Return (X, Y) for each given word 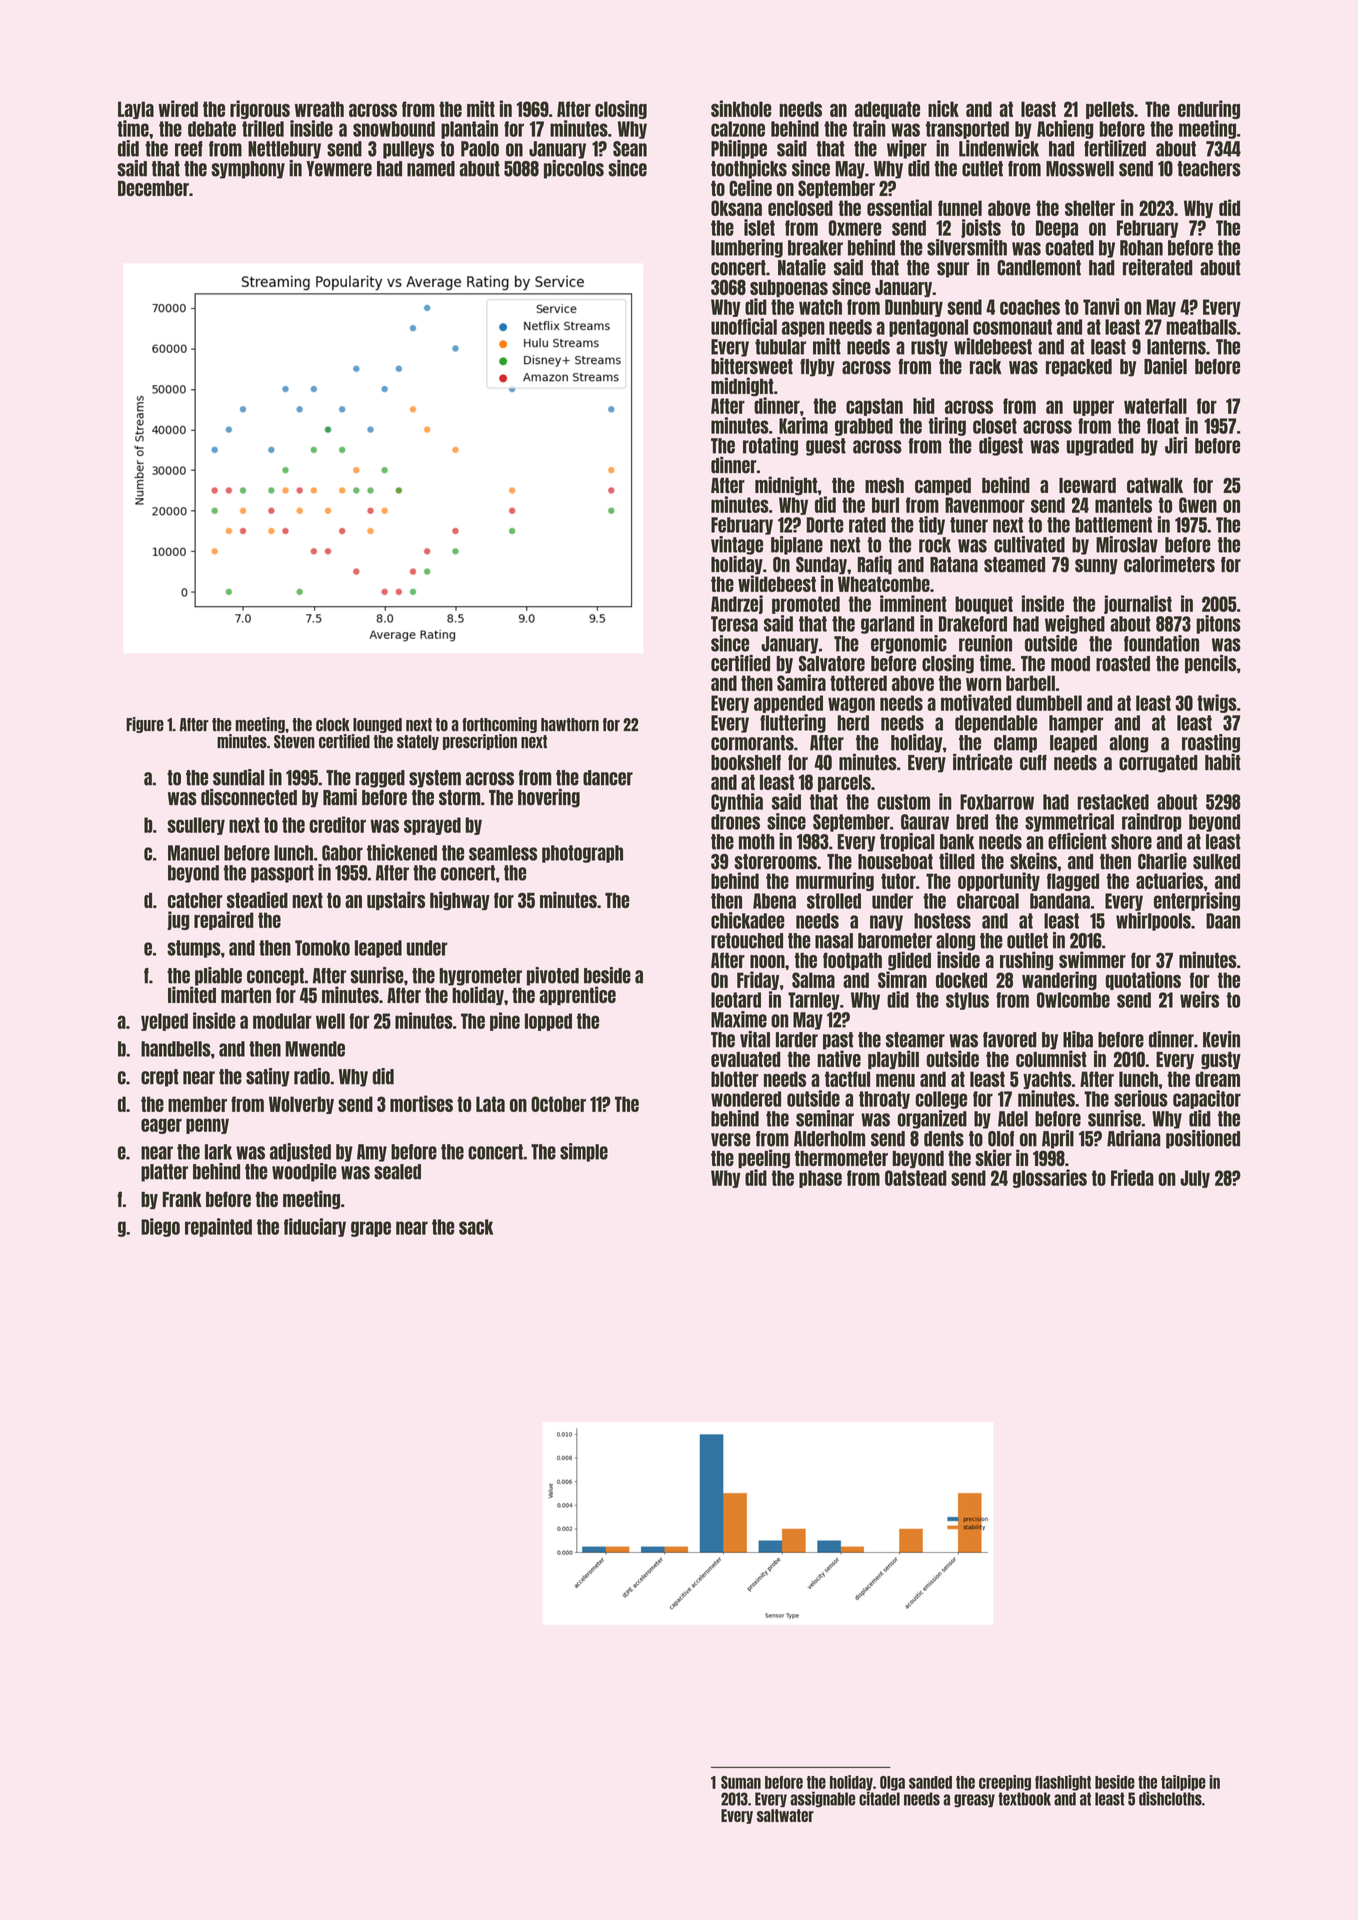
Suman (741, 1782)
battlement (1113, 525)
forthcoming (499, 725)
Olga (892, 1783)
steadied (257, 899)
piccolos (574, 169)
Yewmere (339, 169)
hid (924, 405)
